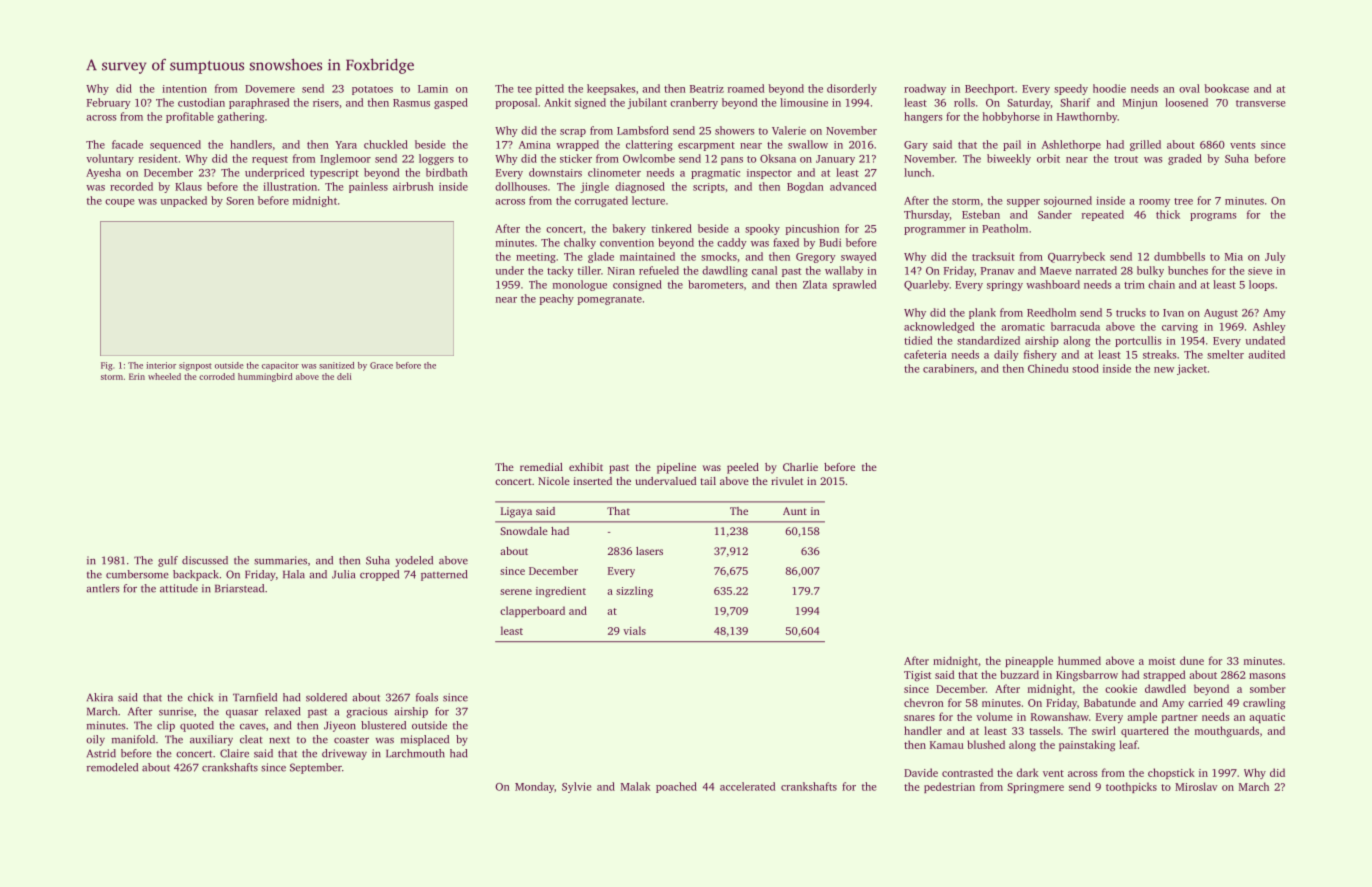 This page has width=1372, height=887. I want to click on Rowanshaw, so click(1060, 716).
